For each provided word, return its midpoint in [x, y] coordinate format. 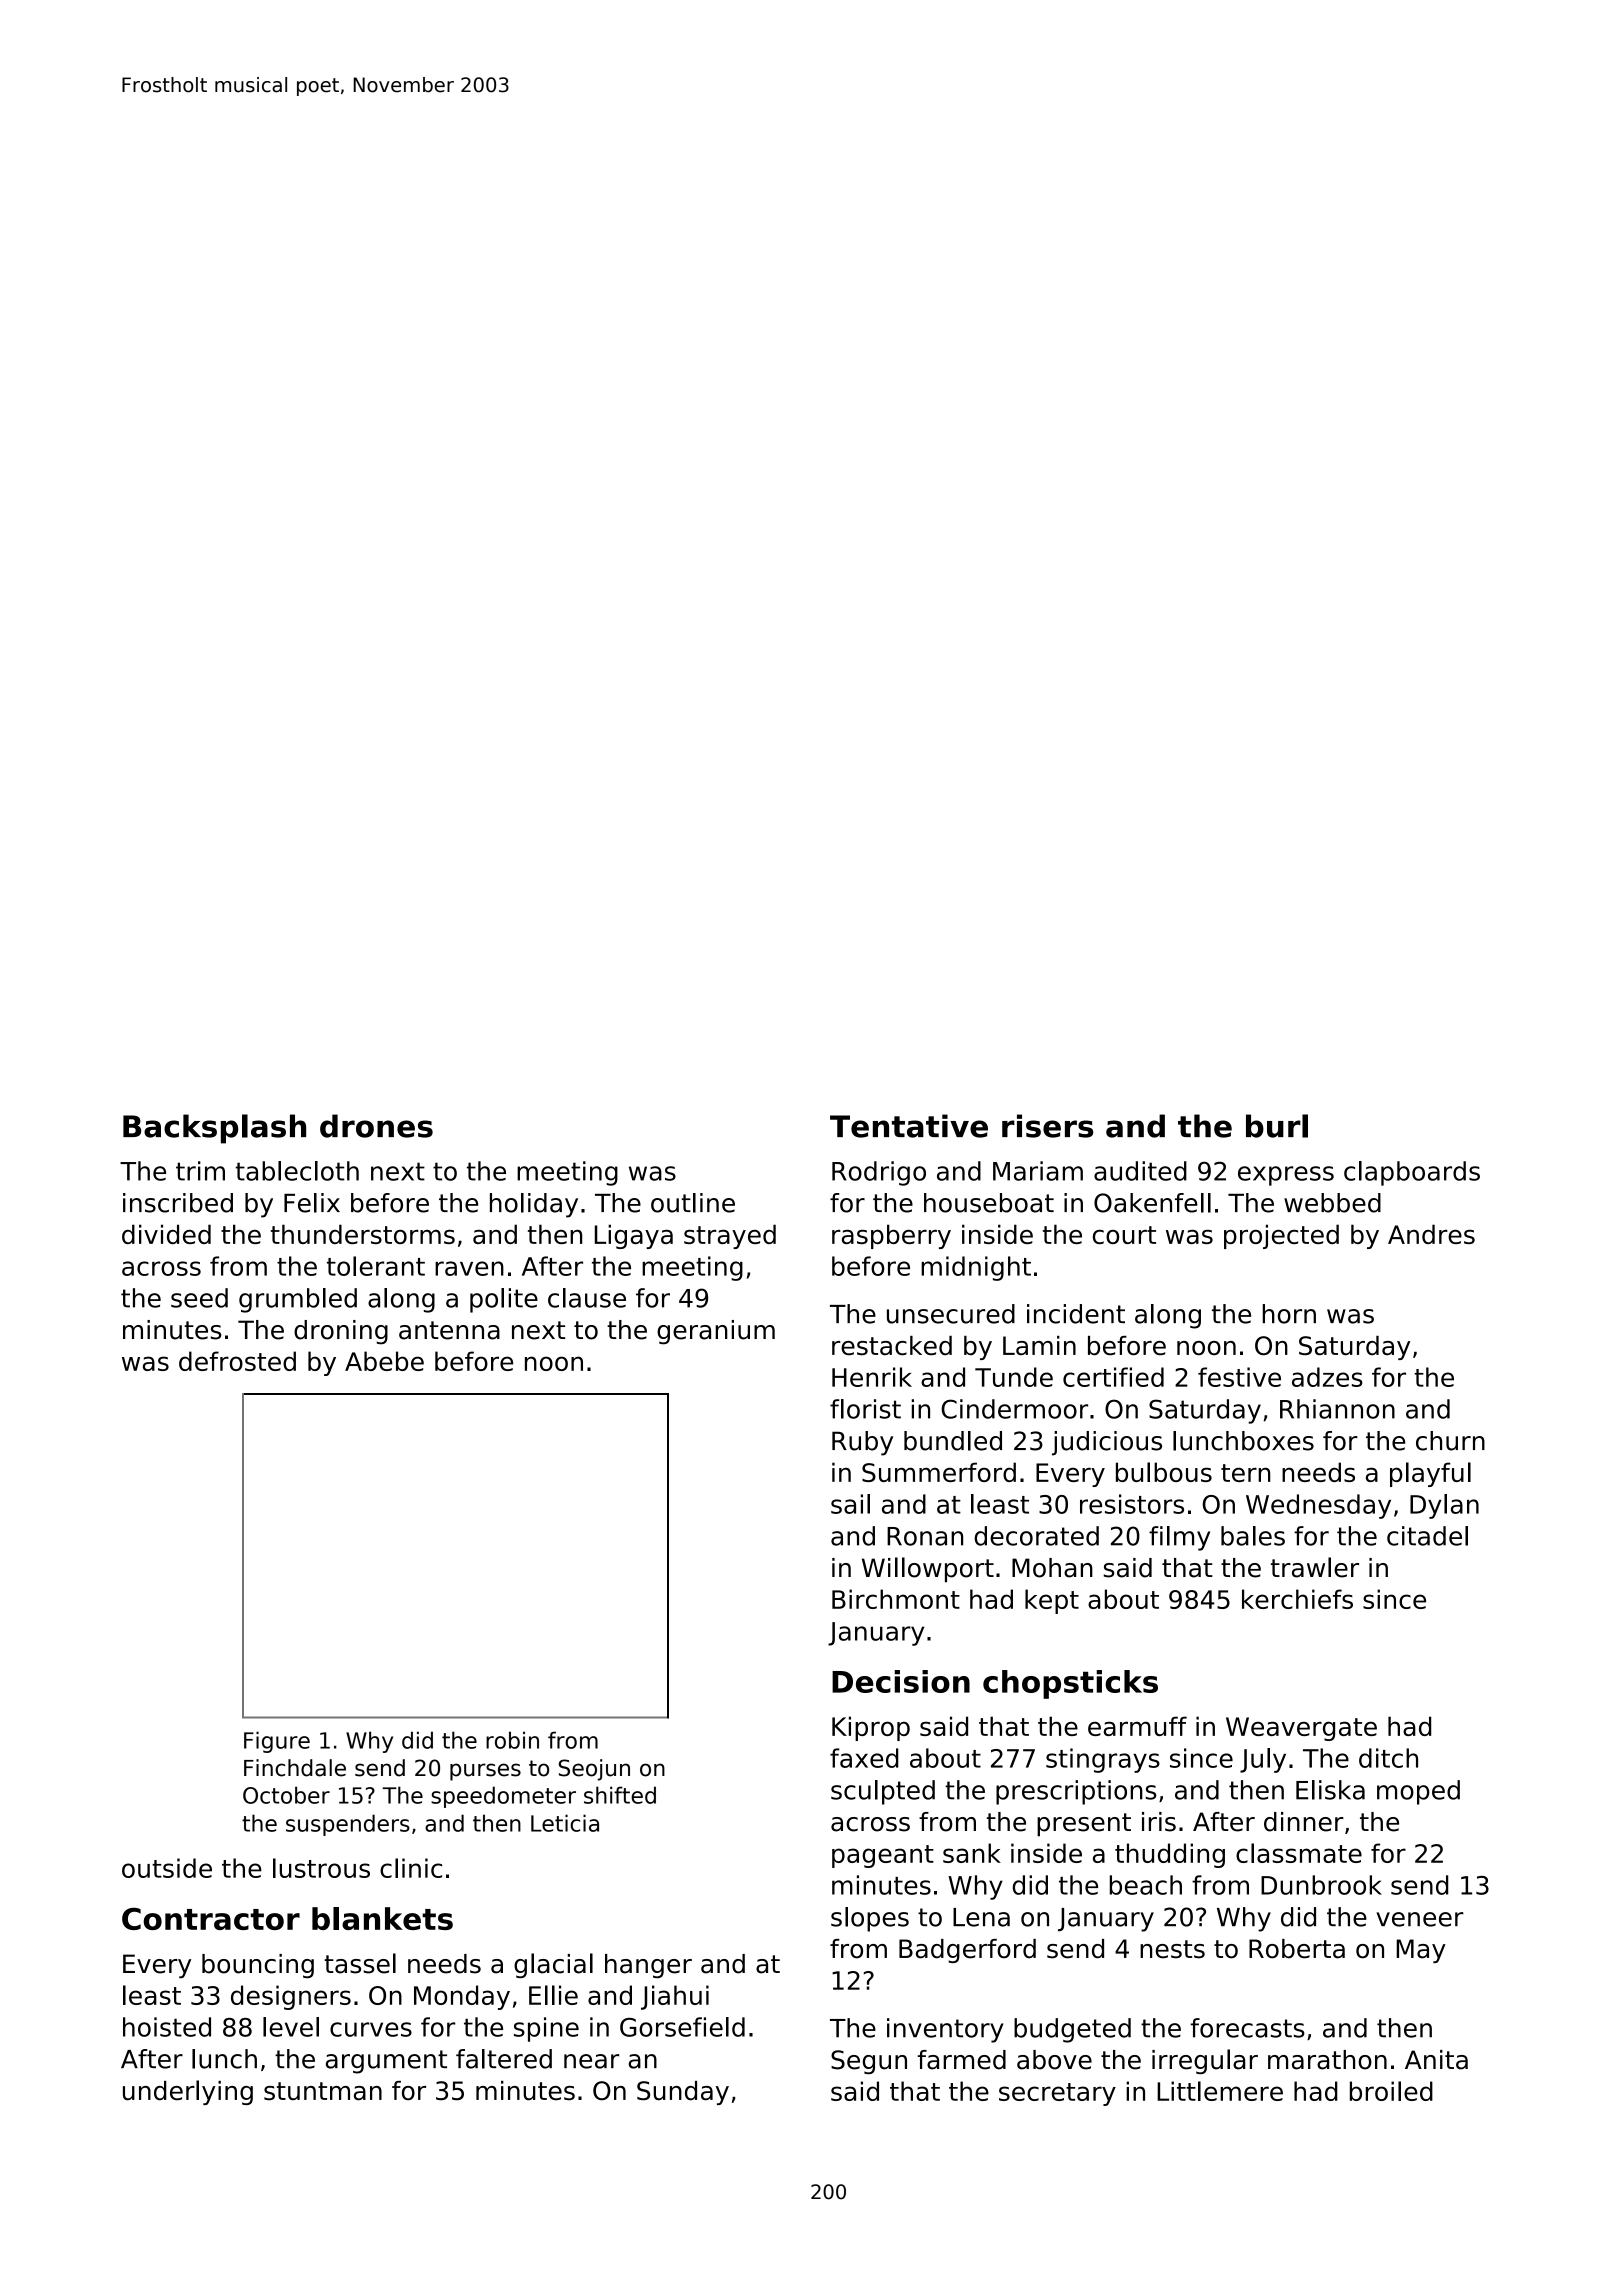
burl [1277, 1126]
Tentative [909, 1126]
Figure [277, 1742]
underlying [188, 2092]
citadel [1427, 1536]
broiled [1391, 2091]
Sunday [683, 2093]
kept [1052, 1601]
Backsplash [214, 1129]
